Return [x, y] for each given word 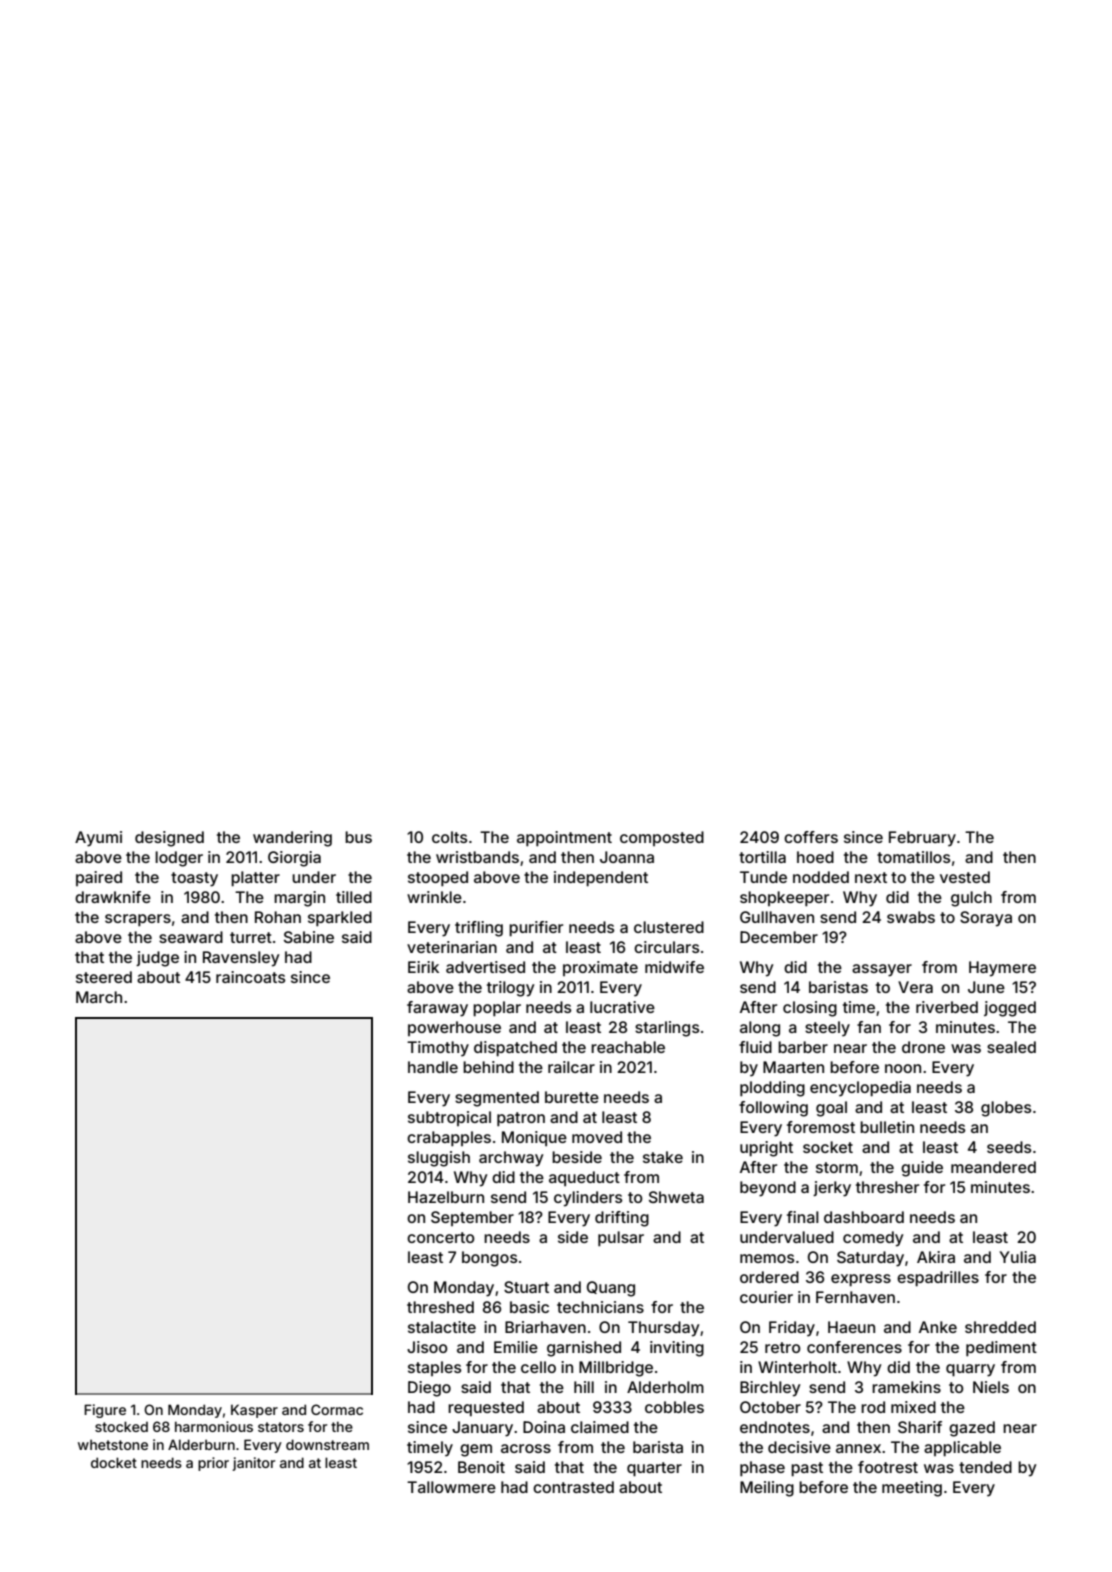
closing [810, 1009]
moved [597, 1137]
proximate [600, 968]
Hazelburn [446, 1197]
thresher [887, 1187]
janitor [253, 1464]
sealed [1011, 1047]
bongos [489, 1259]
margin [299, 899]
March [99, 997]
